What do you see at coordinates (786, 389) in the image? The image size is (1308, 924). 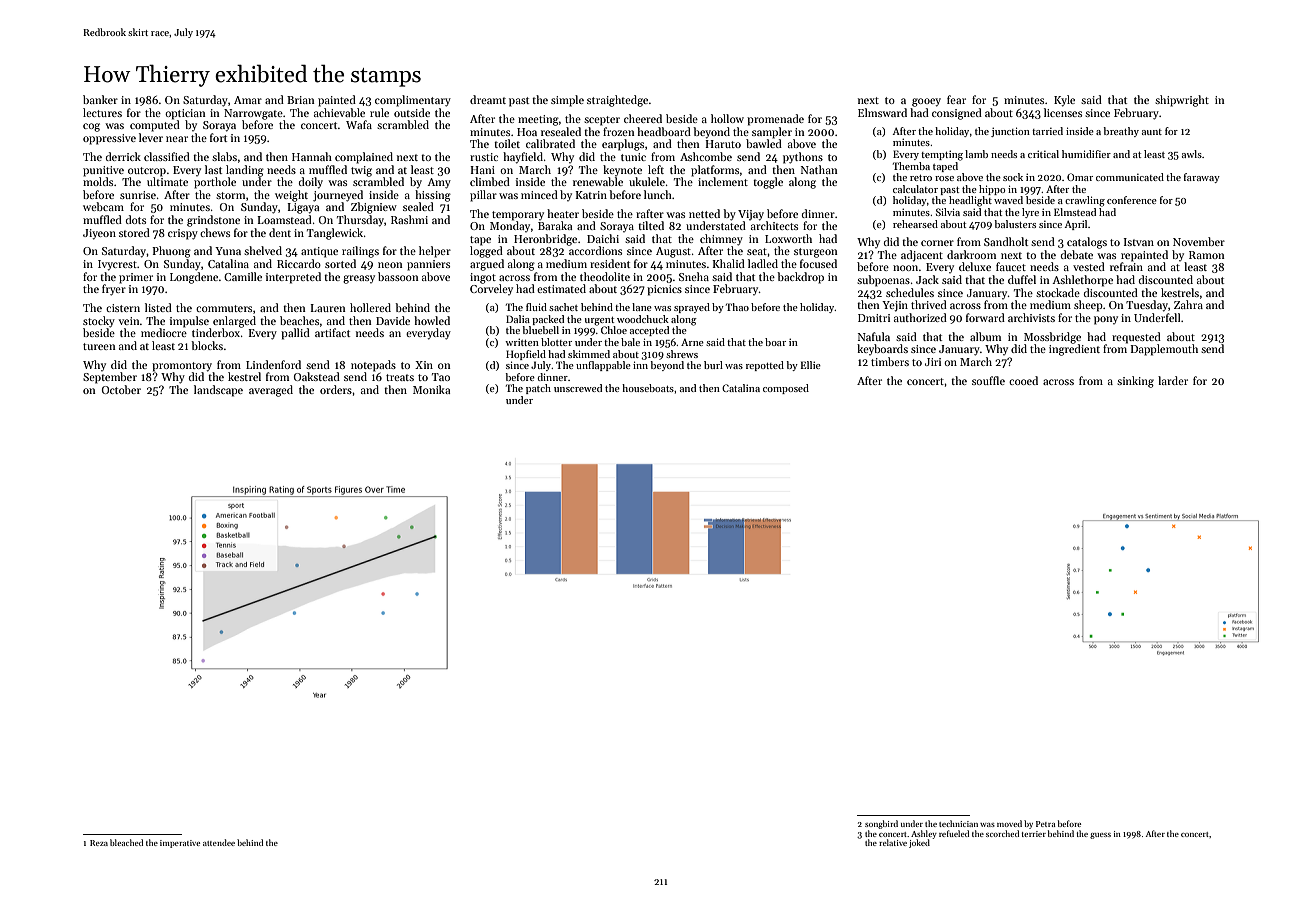 I see `composed` at bounding box center [786, 389].
